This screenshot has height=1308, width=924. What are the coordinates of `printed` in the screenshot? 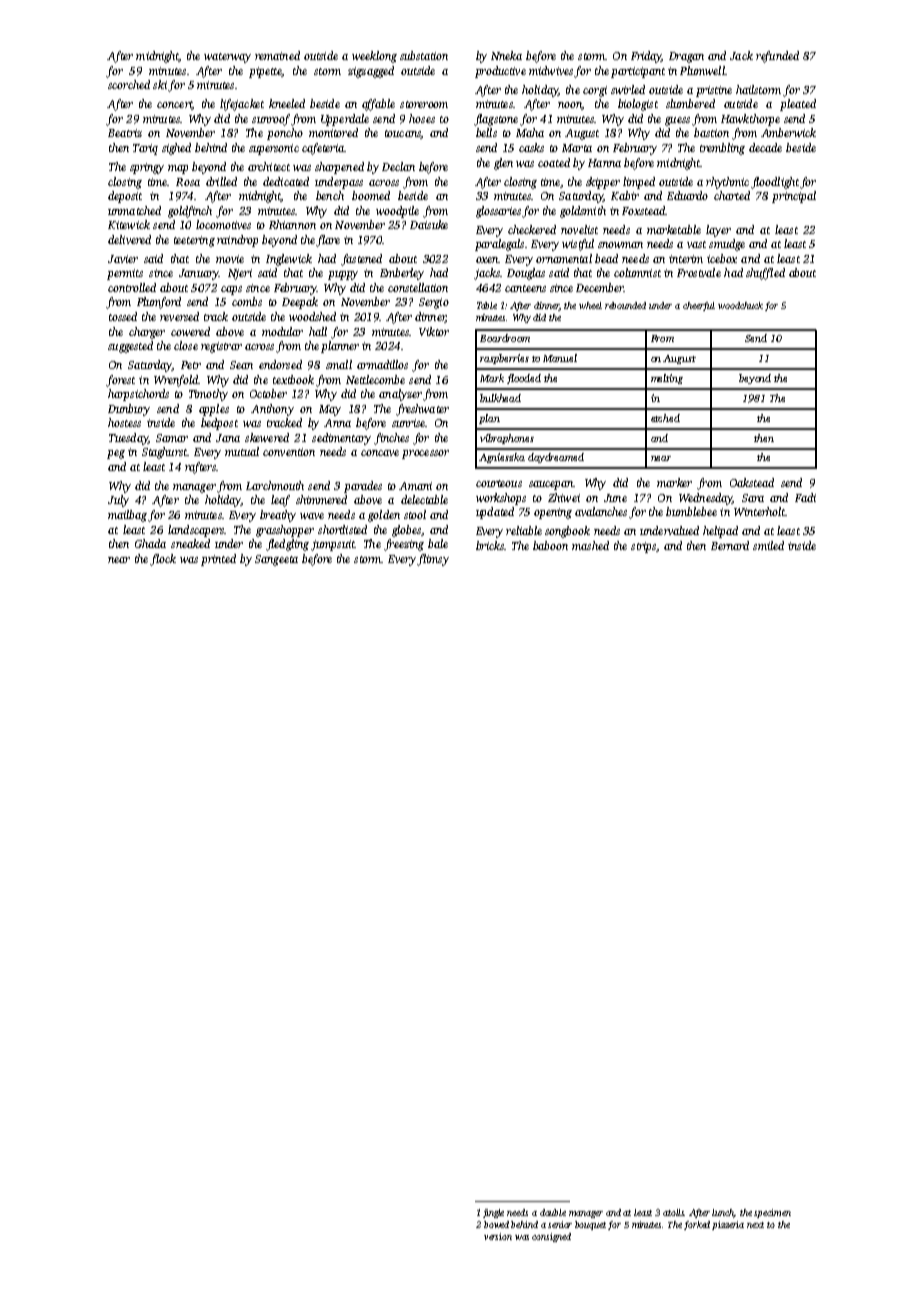 It's located at (218, 560).
